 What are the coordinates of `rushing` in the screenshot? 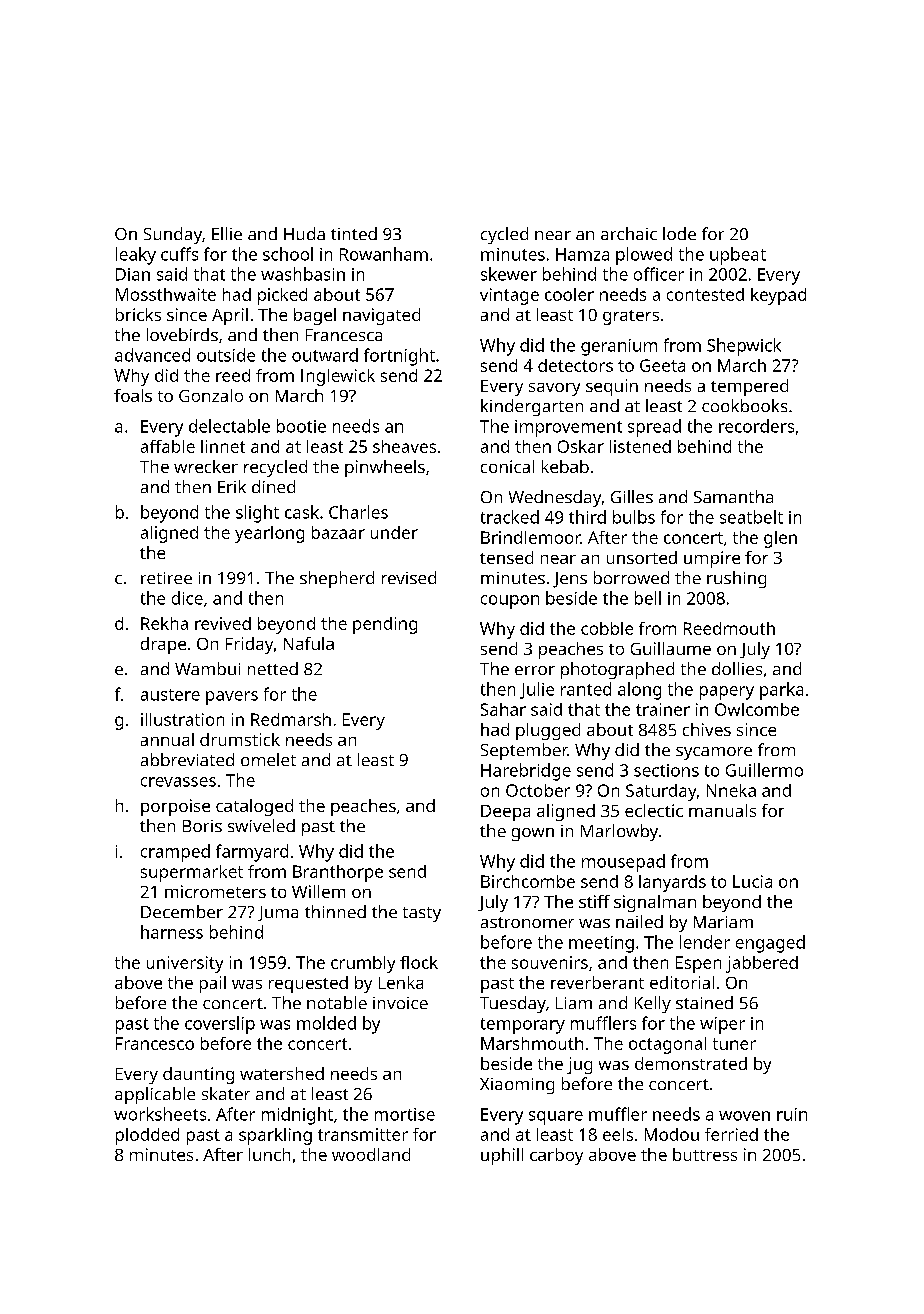 It's located at (736, 579).
